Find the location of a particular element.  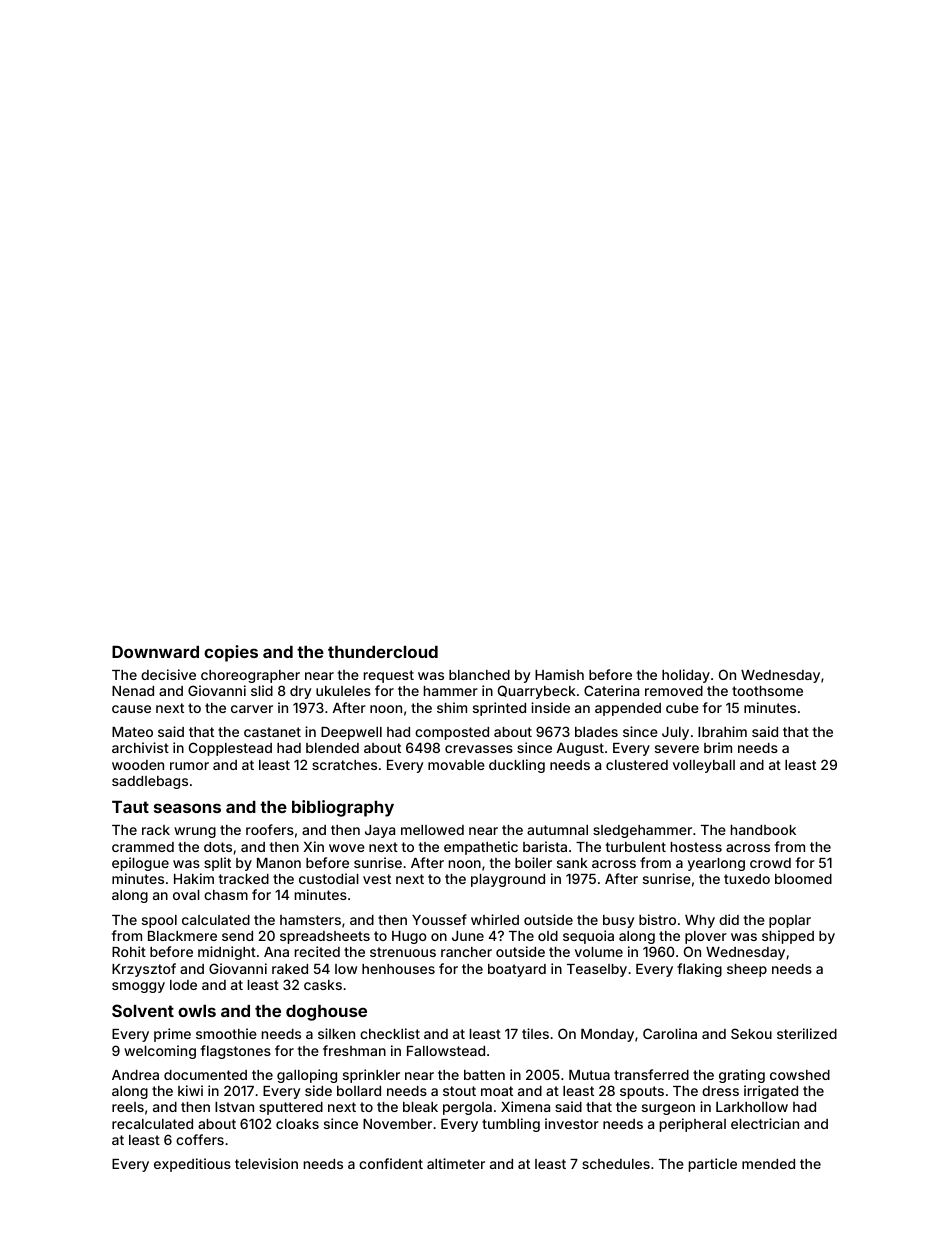

toothsome is located at coordinates (767, 691).
